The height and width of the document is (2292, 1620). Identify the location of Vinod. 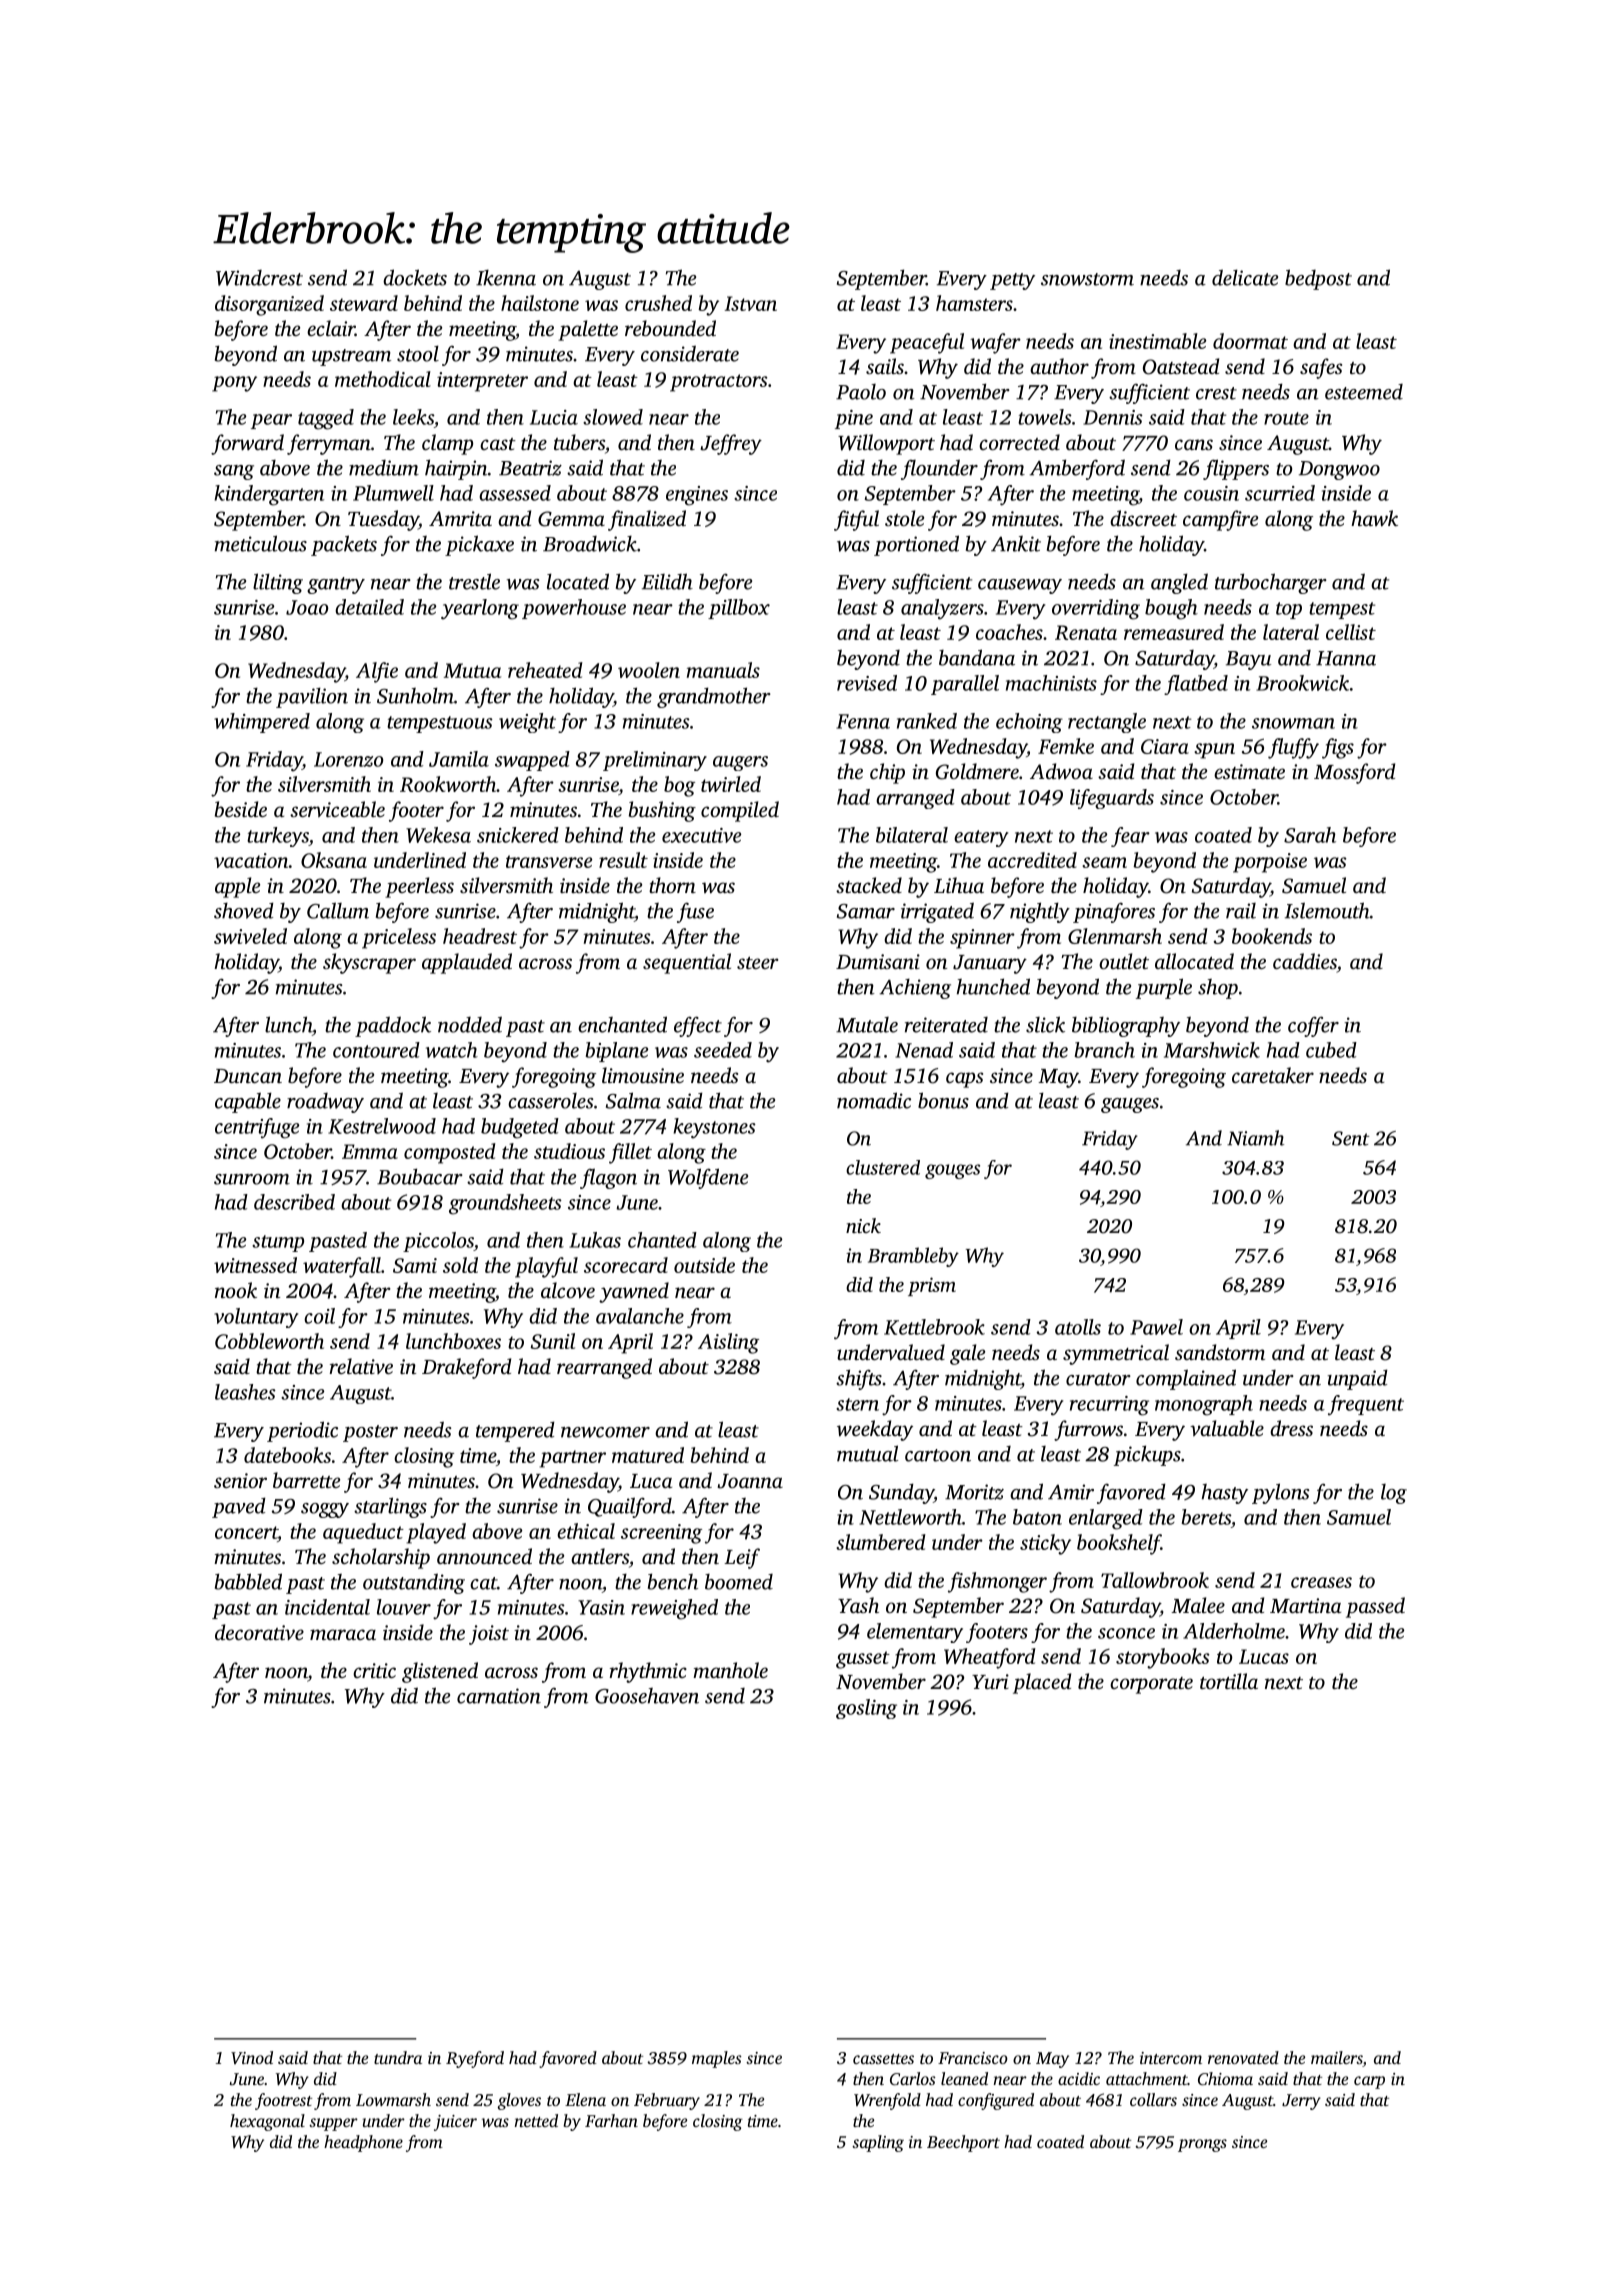
(252, 2057).
